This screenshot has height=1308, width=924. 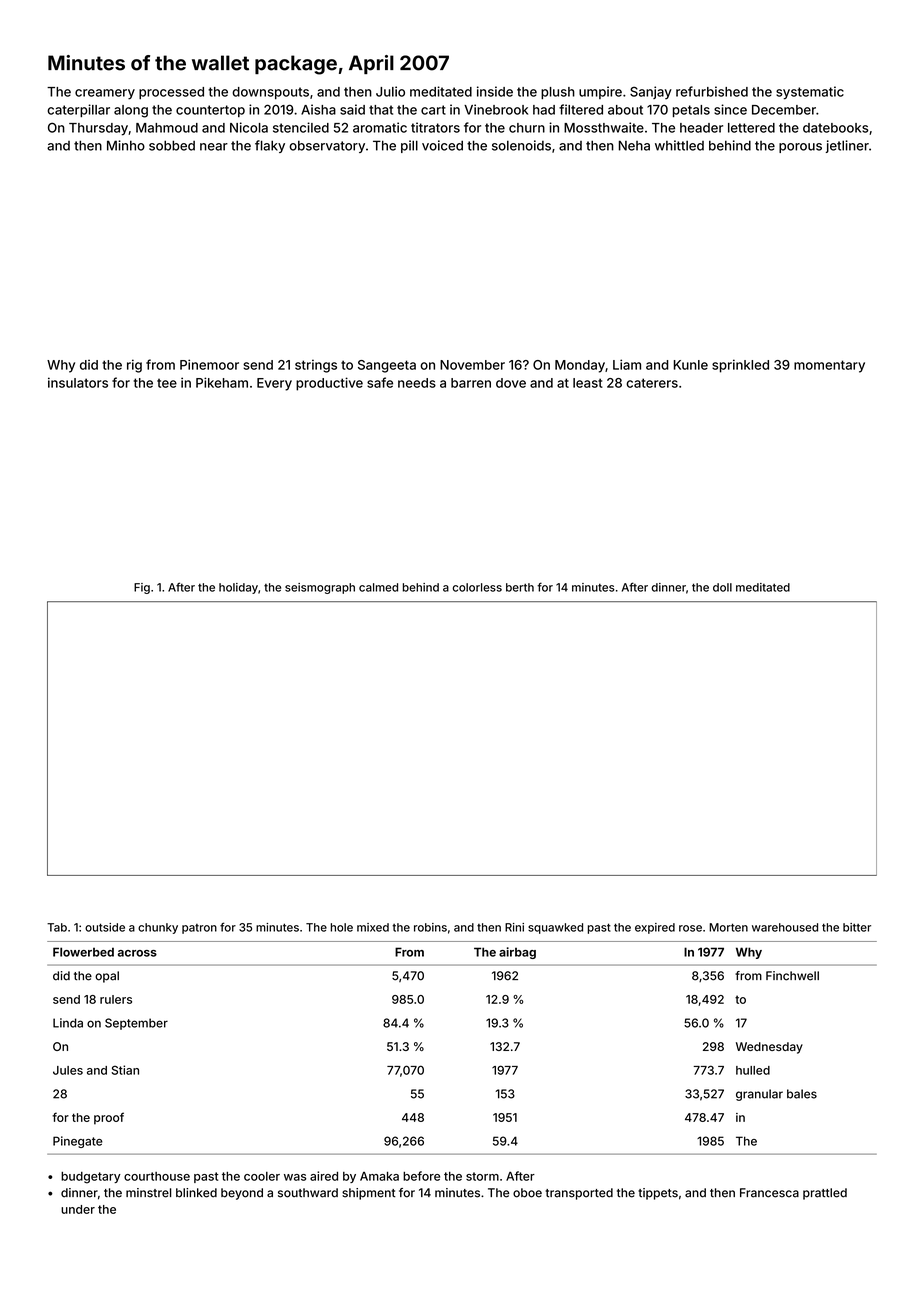 What do you see at coordinates (167, 128) in the screenshot?
I see `Mahmoud` at bounding box center [167, 128].
